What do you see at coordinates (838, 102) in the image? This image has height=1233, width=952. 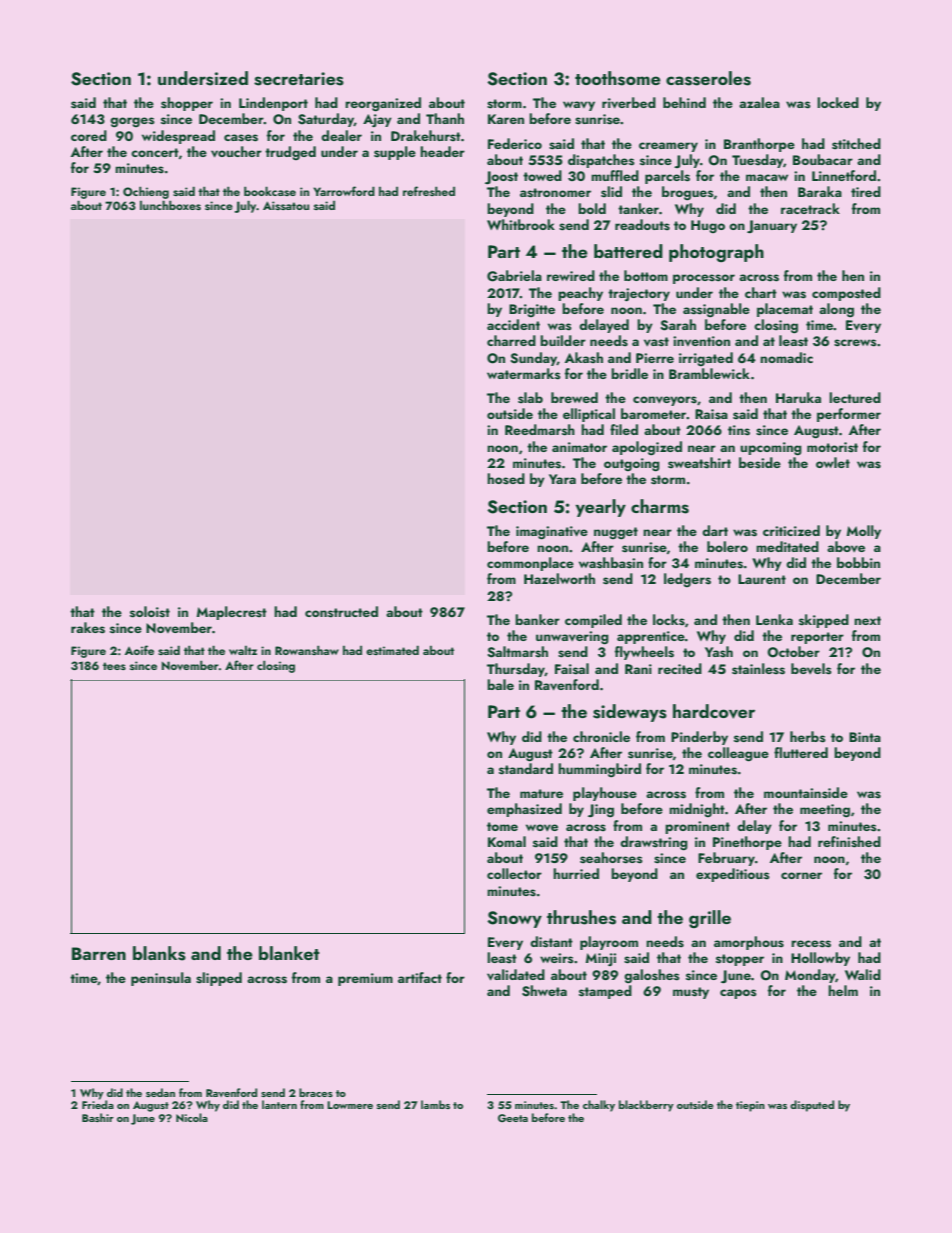 I see `locked` at bounding box center [838, 102].
